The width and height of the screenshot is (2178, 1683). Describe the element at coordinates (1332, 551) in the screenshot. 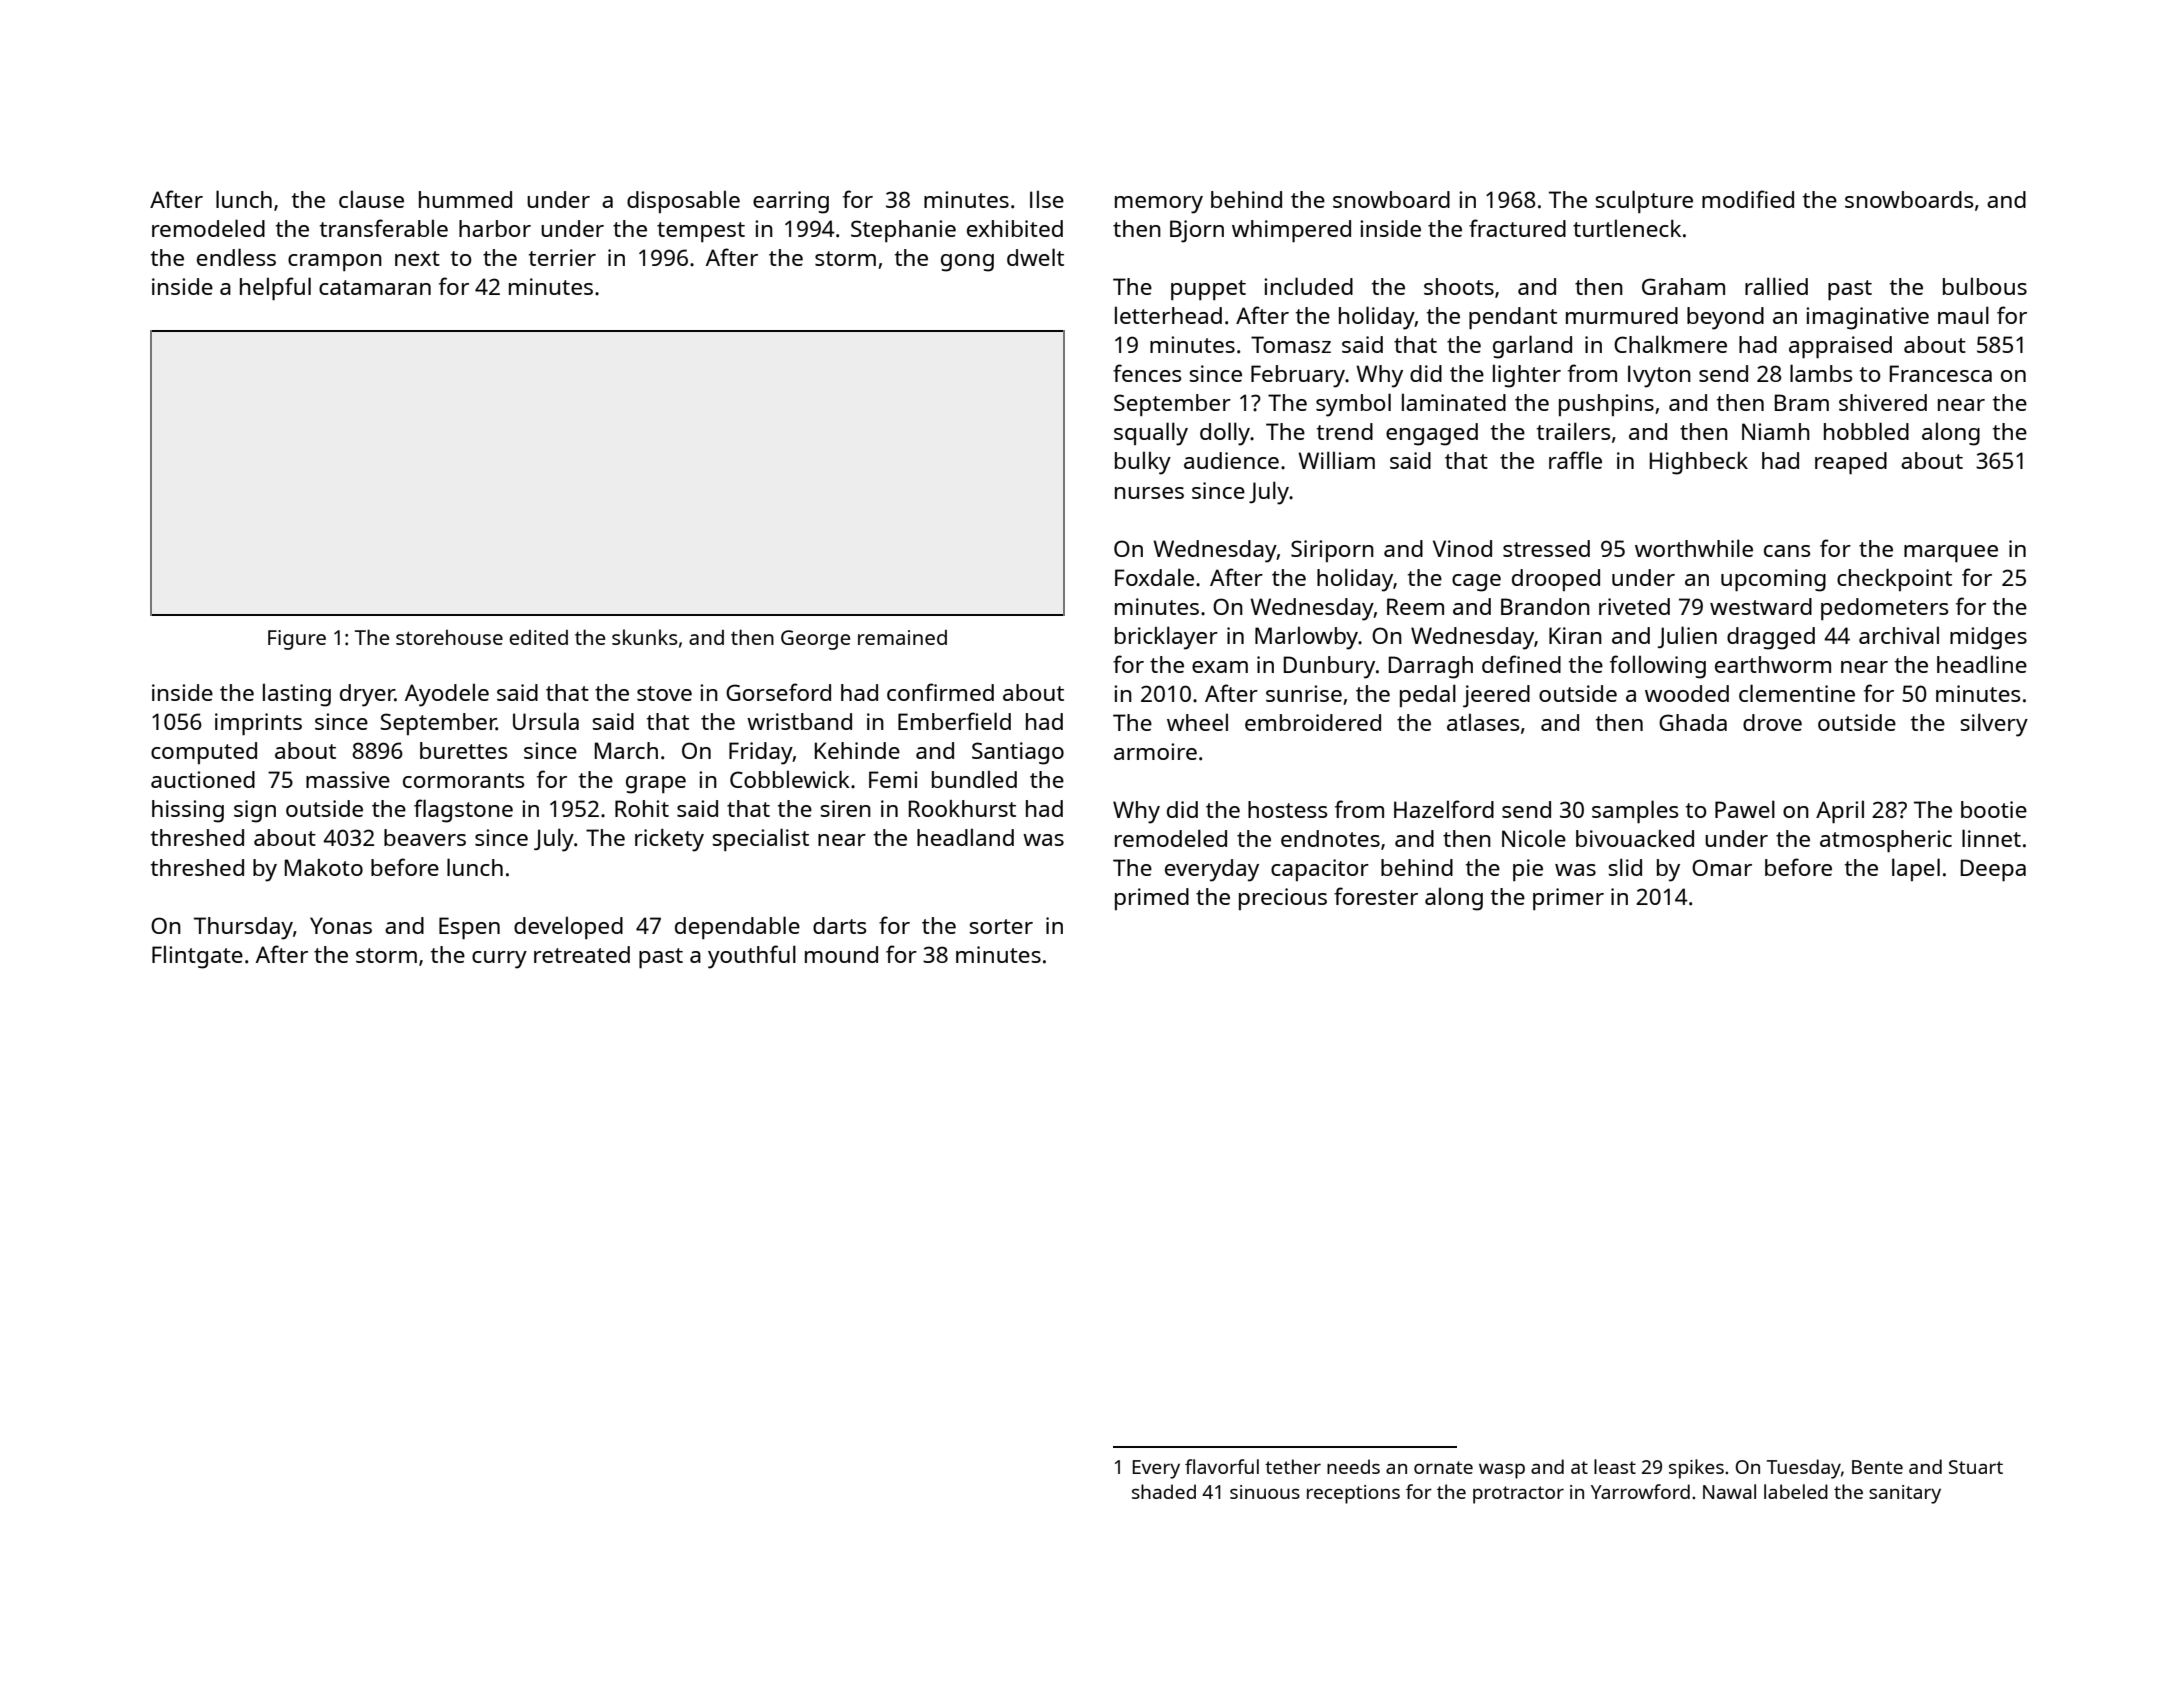

I see `Siriporn` at that location.
